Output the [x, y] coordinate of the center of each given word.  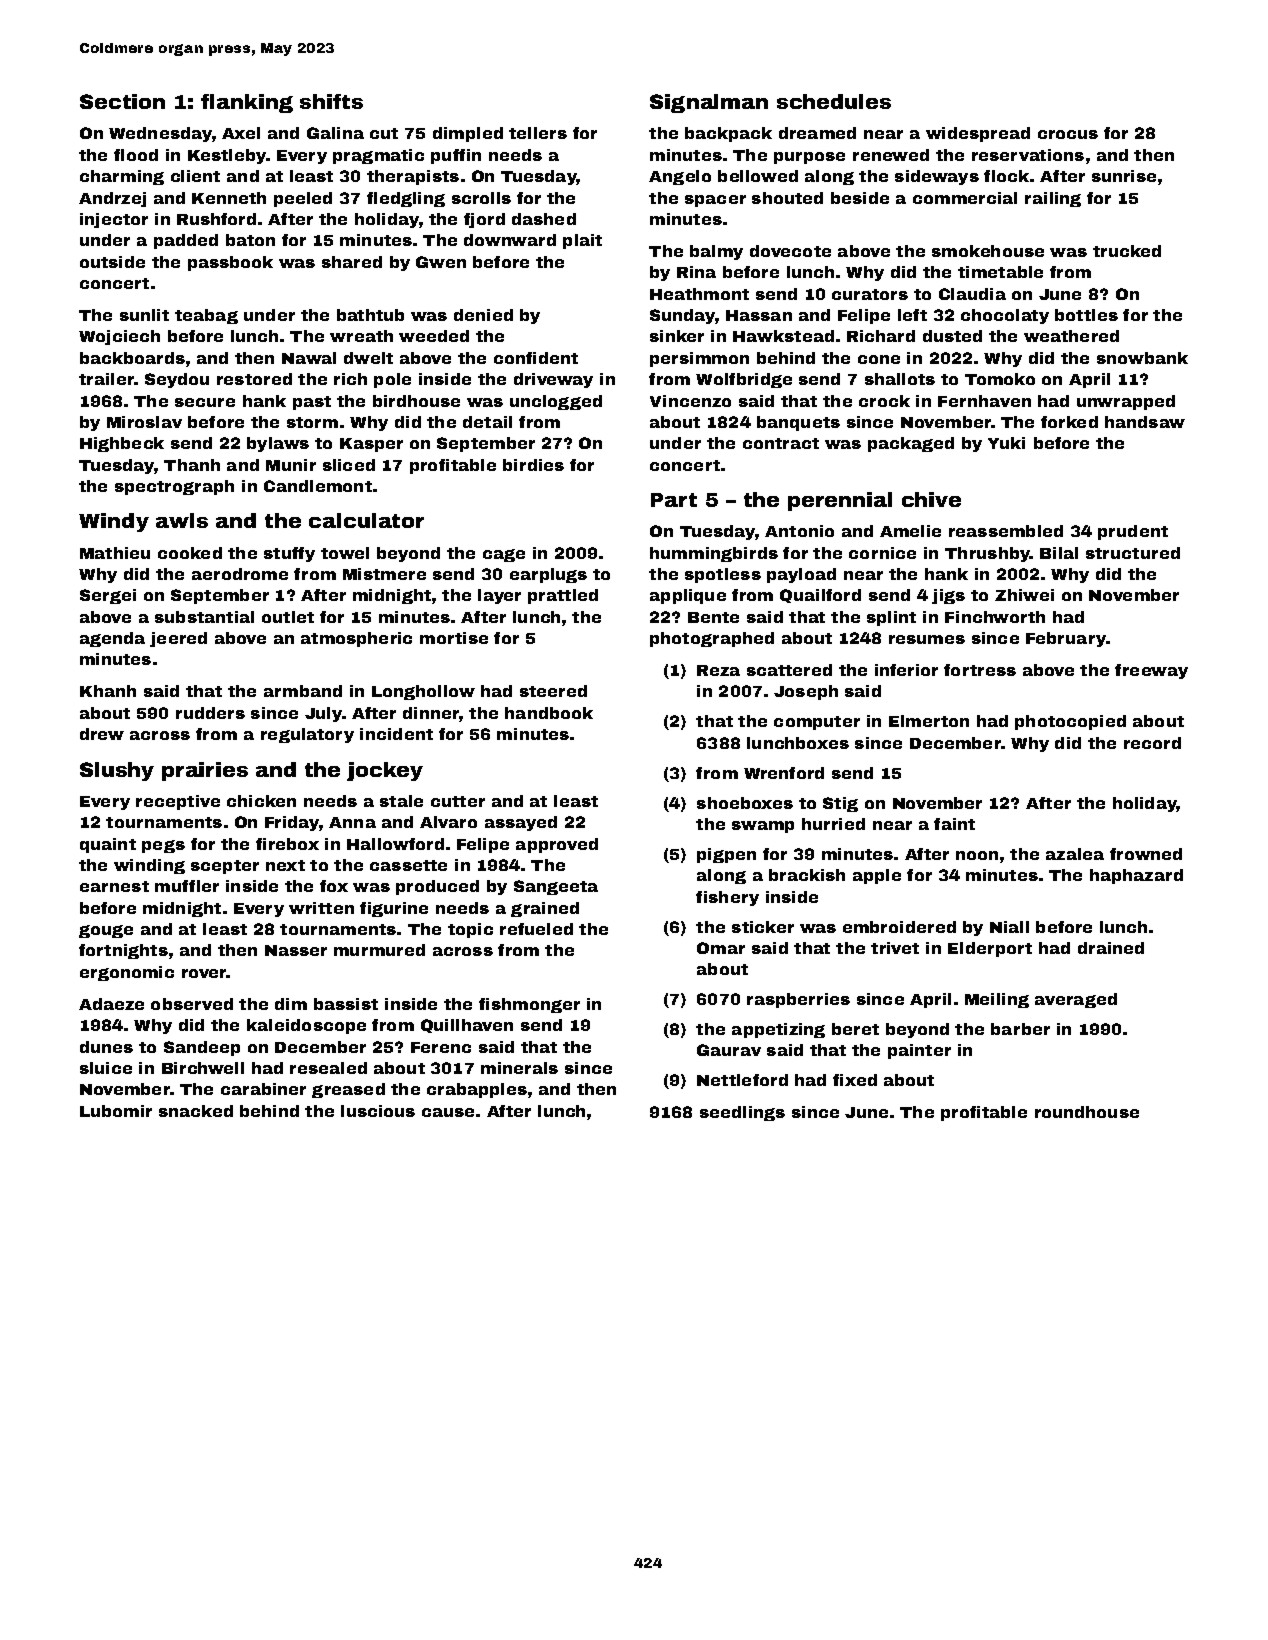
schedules [834, 101]
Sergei [108, 596]
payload [801, 575]
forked [1069, 422]
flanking [247, 103]
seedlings [742, 1113]
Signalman [709, 103]
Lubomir [116, 1111]
